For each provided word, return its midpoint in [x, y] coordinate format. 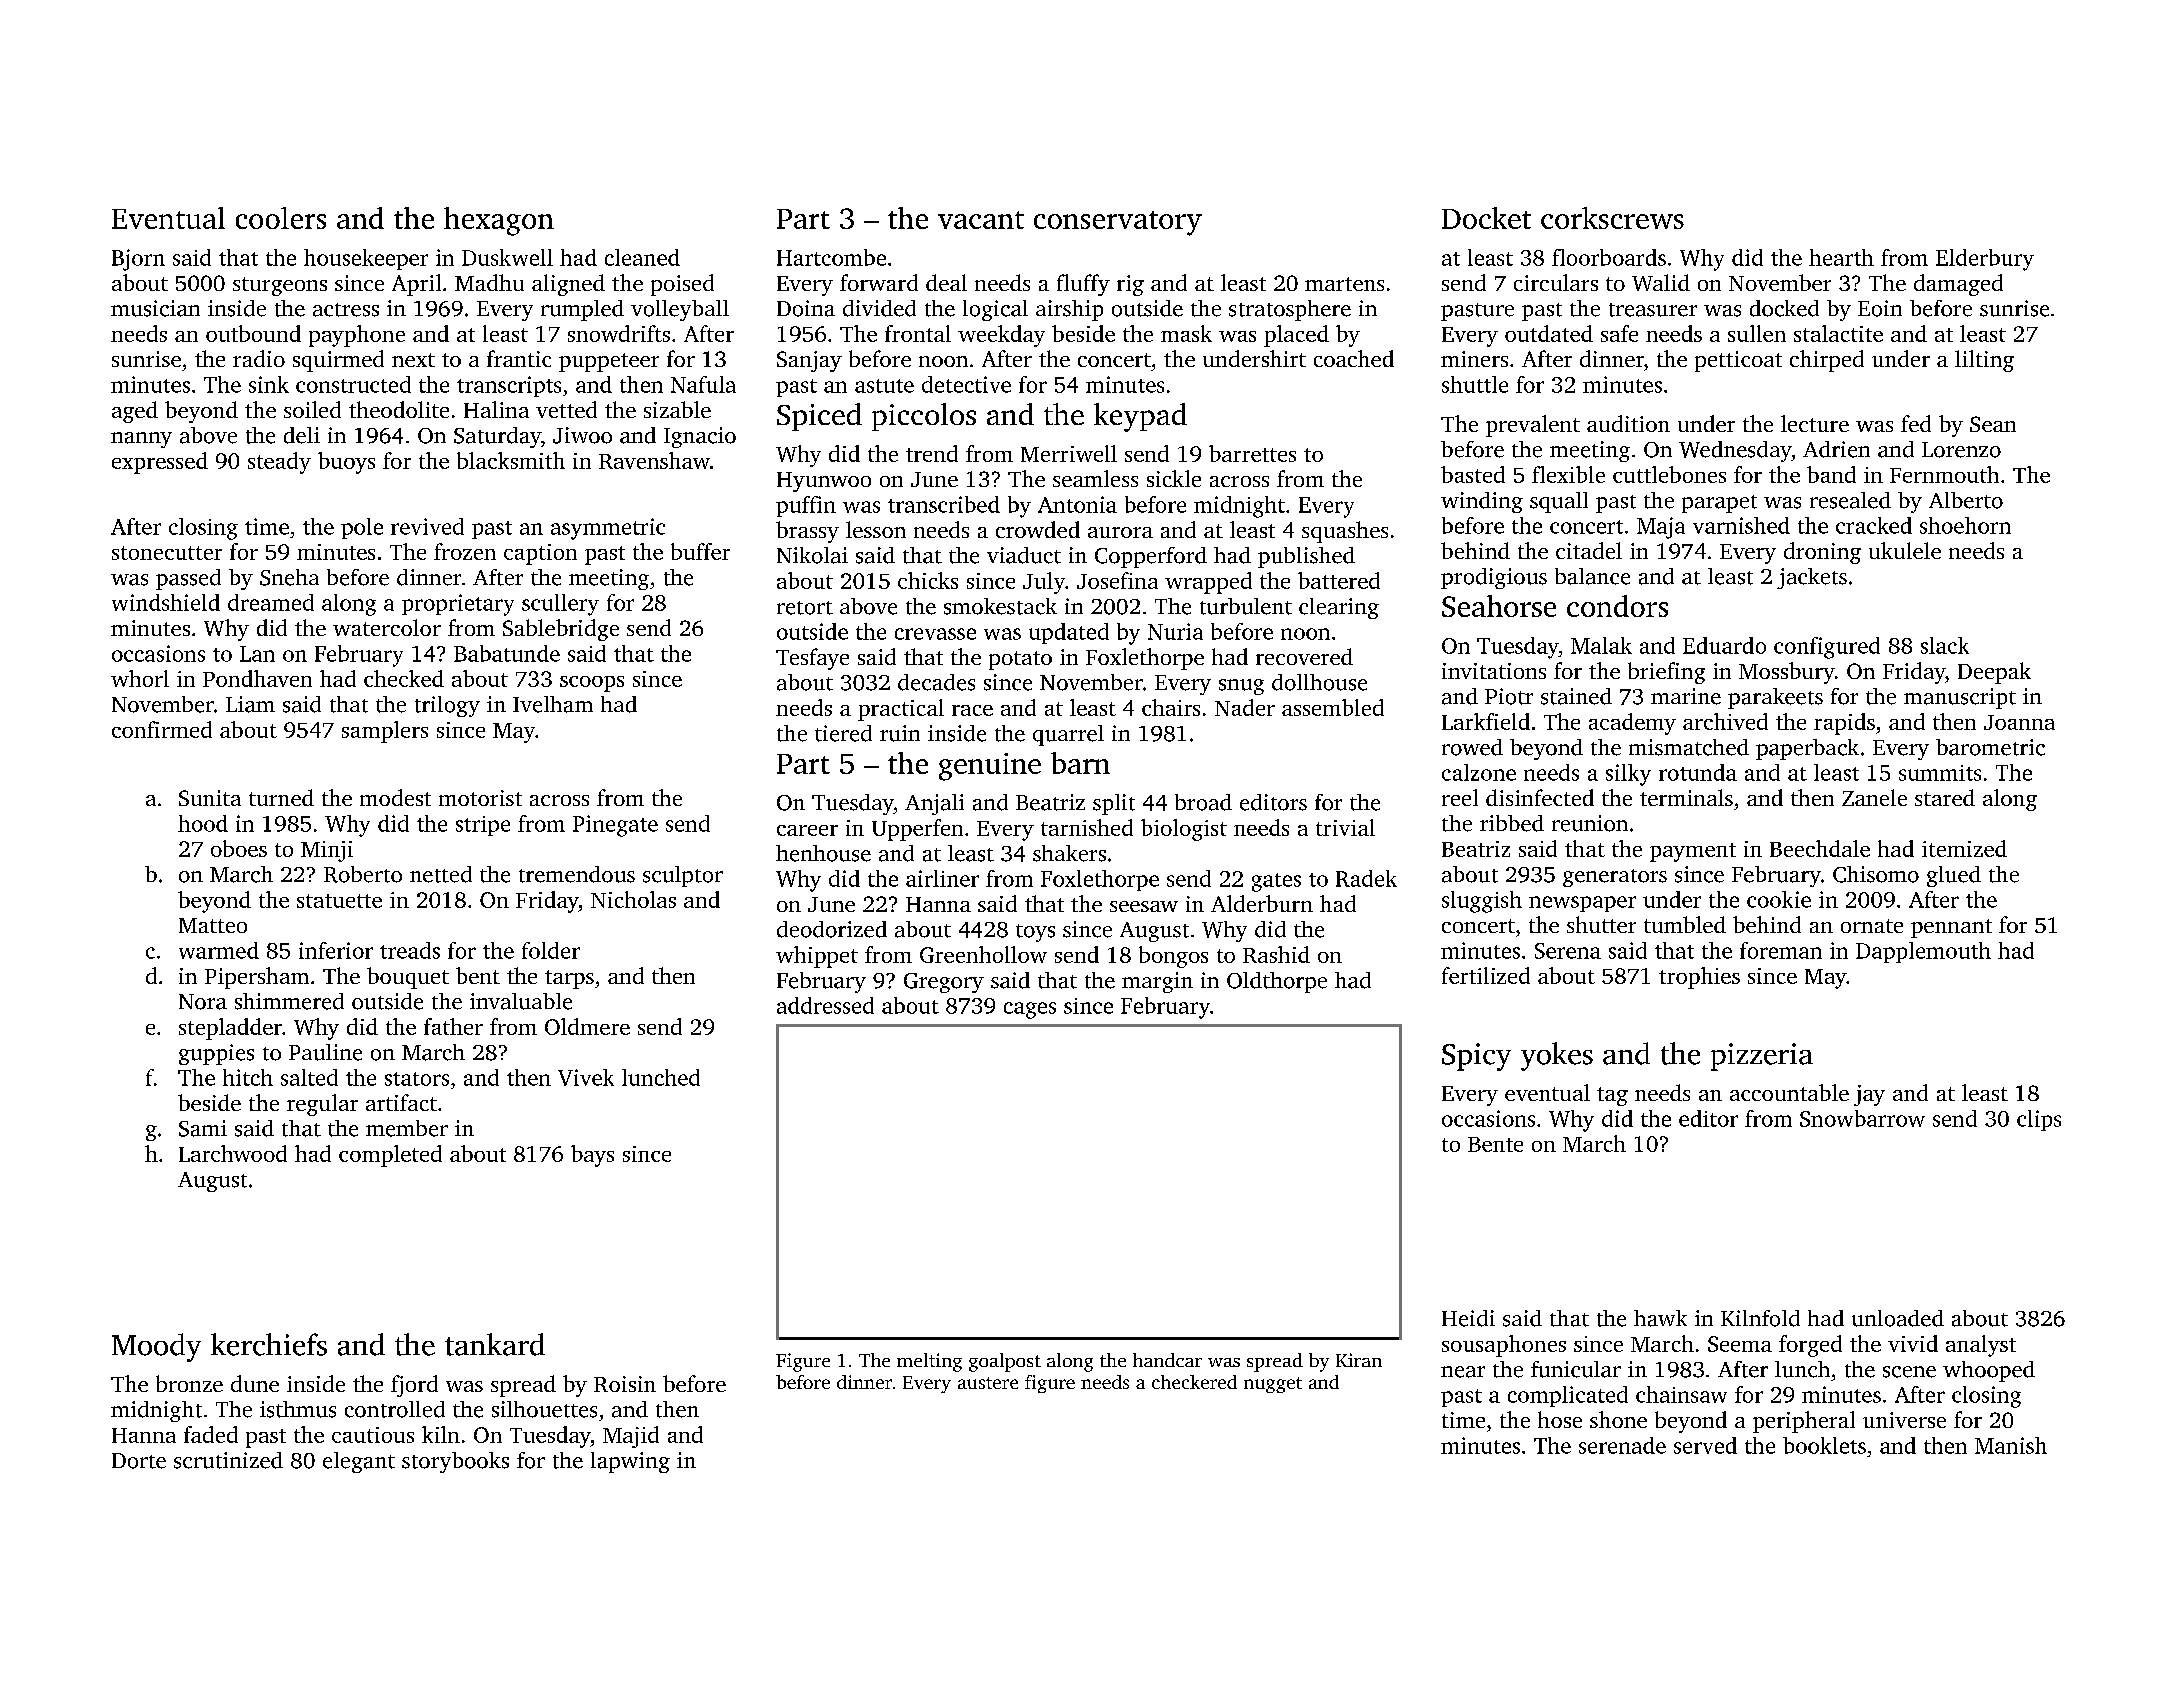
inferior [336, 950]
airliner [942, 878]
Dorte [139, 1461]
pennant [1951, 928]
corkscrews [1612, 218]
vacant [981, 220]
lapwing [630, 1462]
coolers [281, 218]
